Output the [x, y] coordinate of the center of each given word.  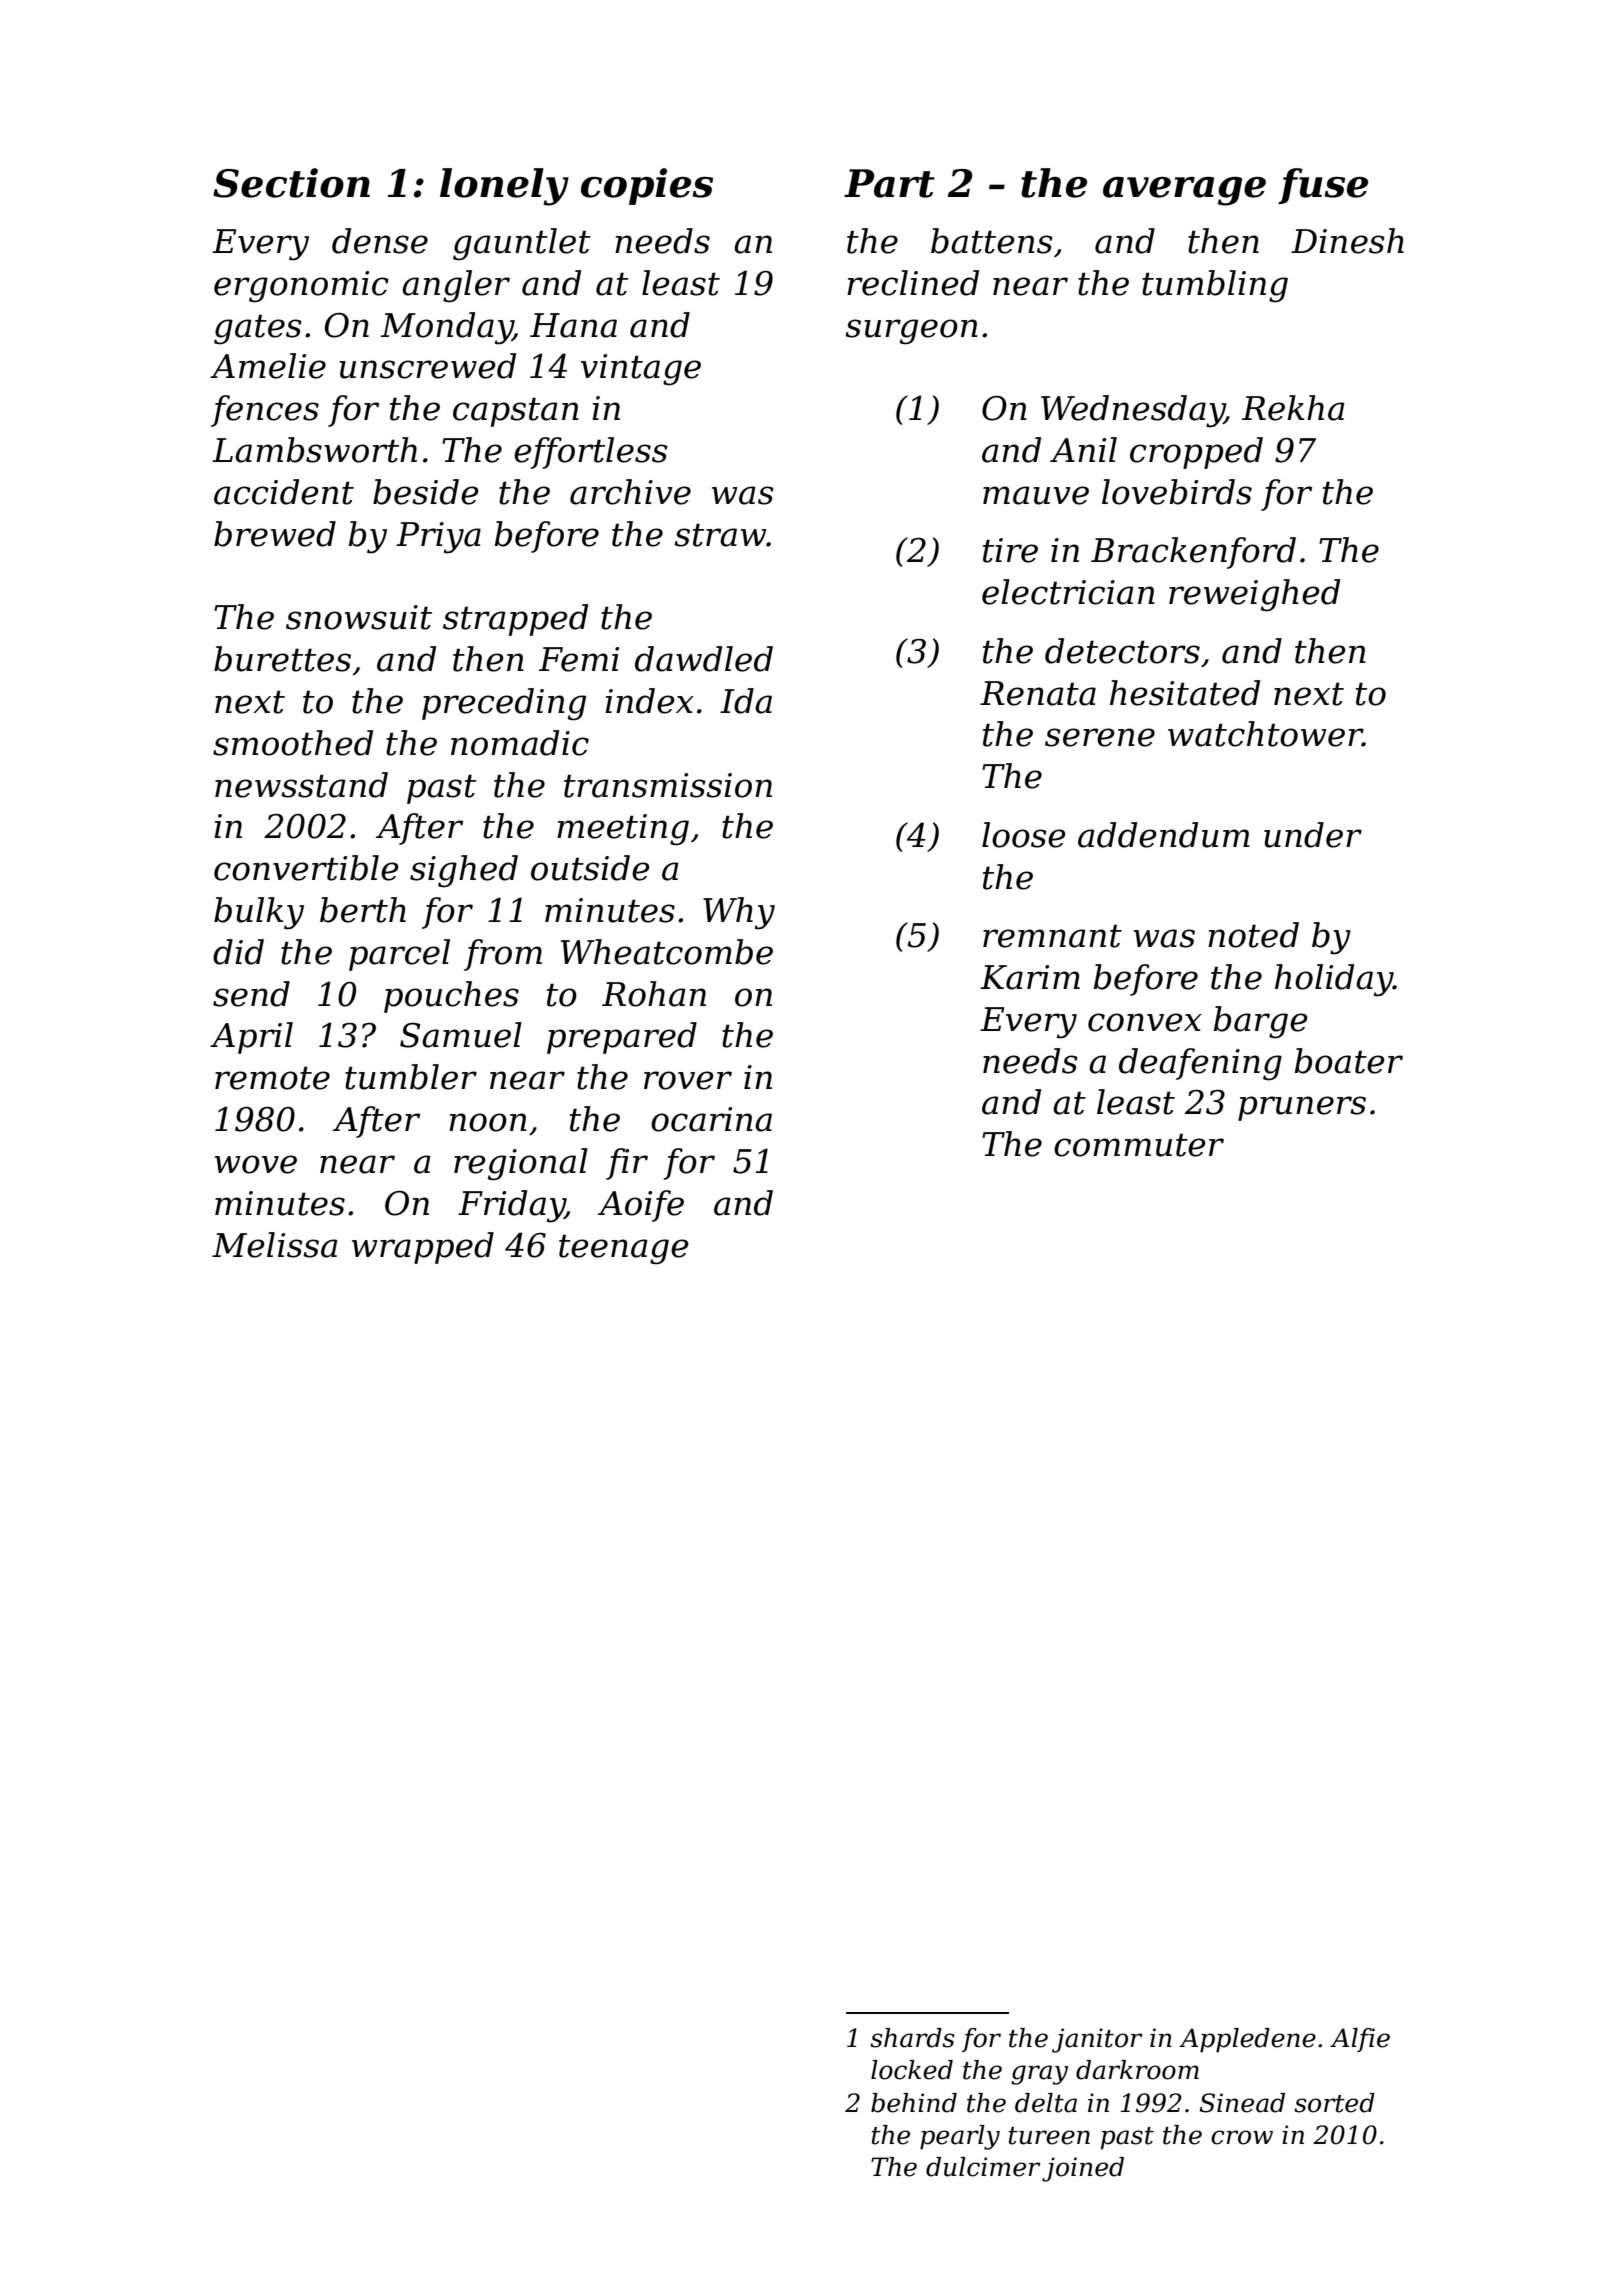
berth [363, 910]
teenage [624, 1249]
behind [914, 2103]
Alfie [1360, 2040]
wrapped [423, 1248]
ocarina [711, 1119]
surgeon [911, 332]
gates [258, 329]
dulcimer [983, 2167]
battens [992, 241]
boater [1348, 1061]
